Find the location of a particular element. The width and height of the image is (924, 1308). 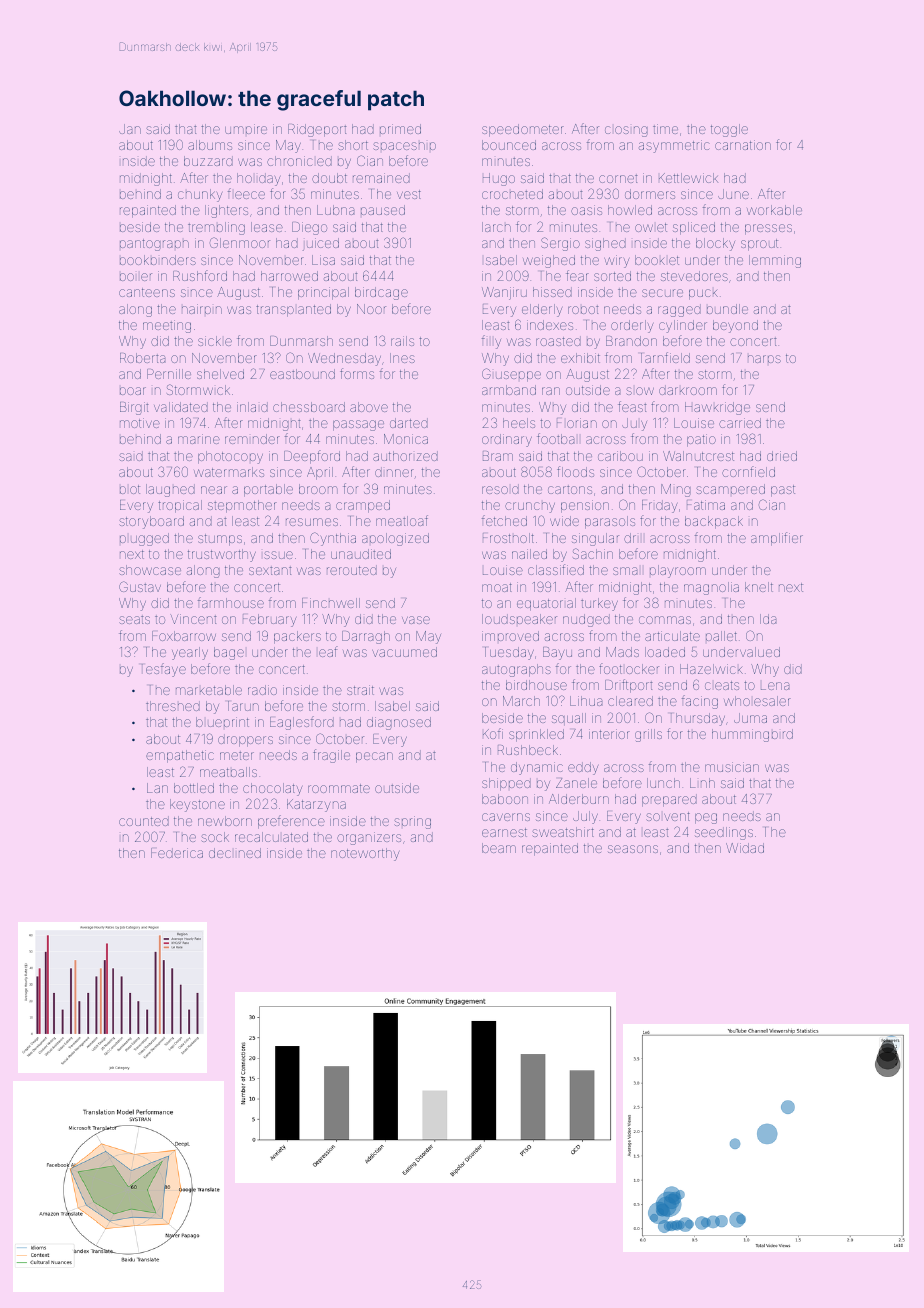

reminder is located at coordinates (252, 439).
